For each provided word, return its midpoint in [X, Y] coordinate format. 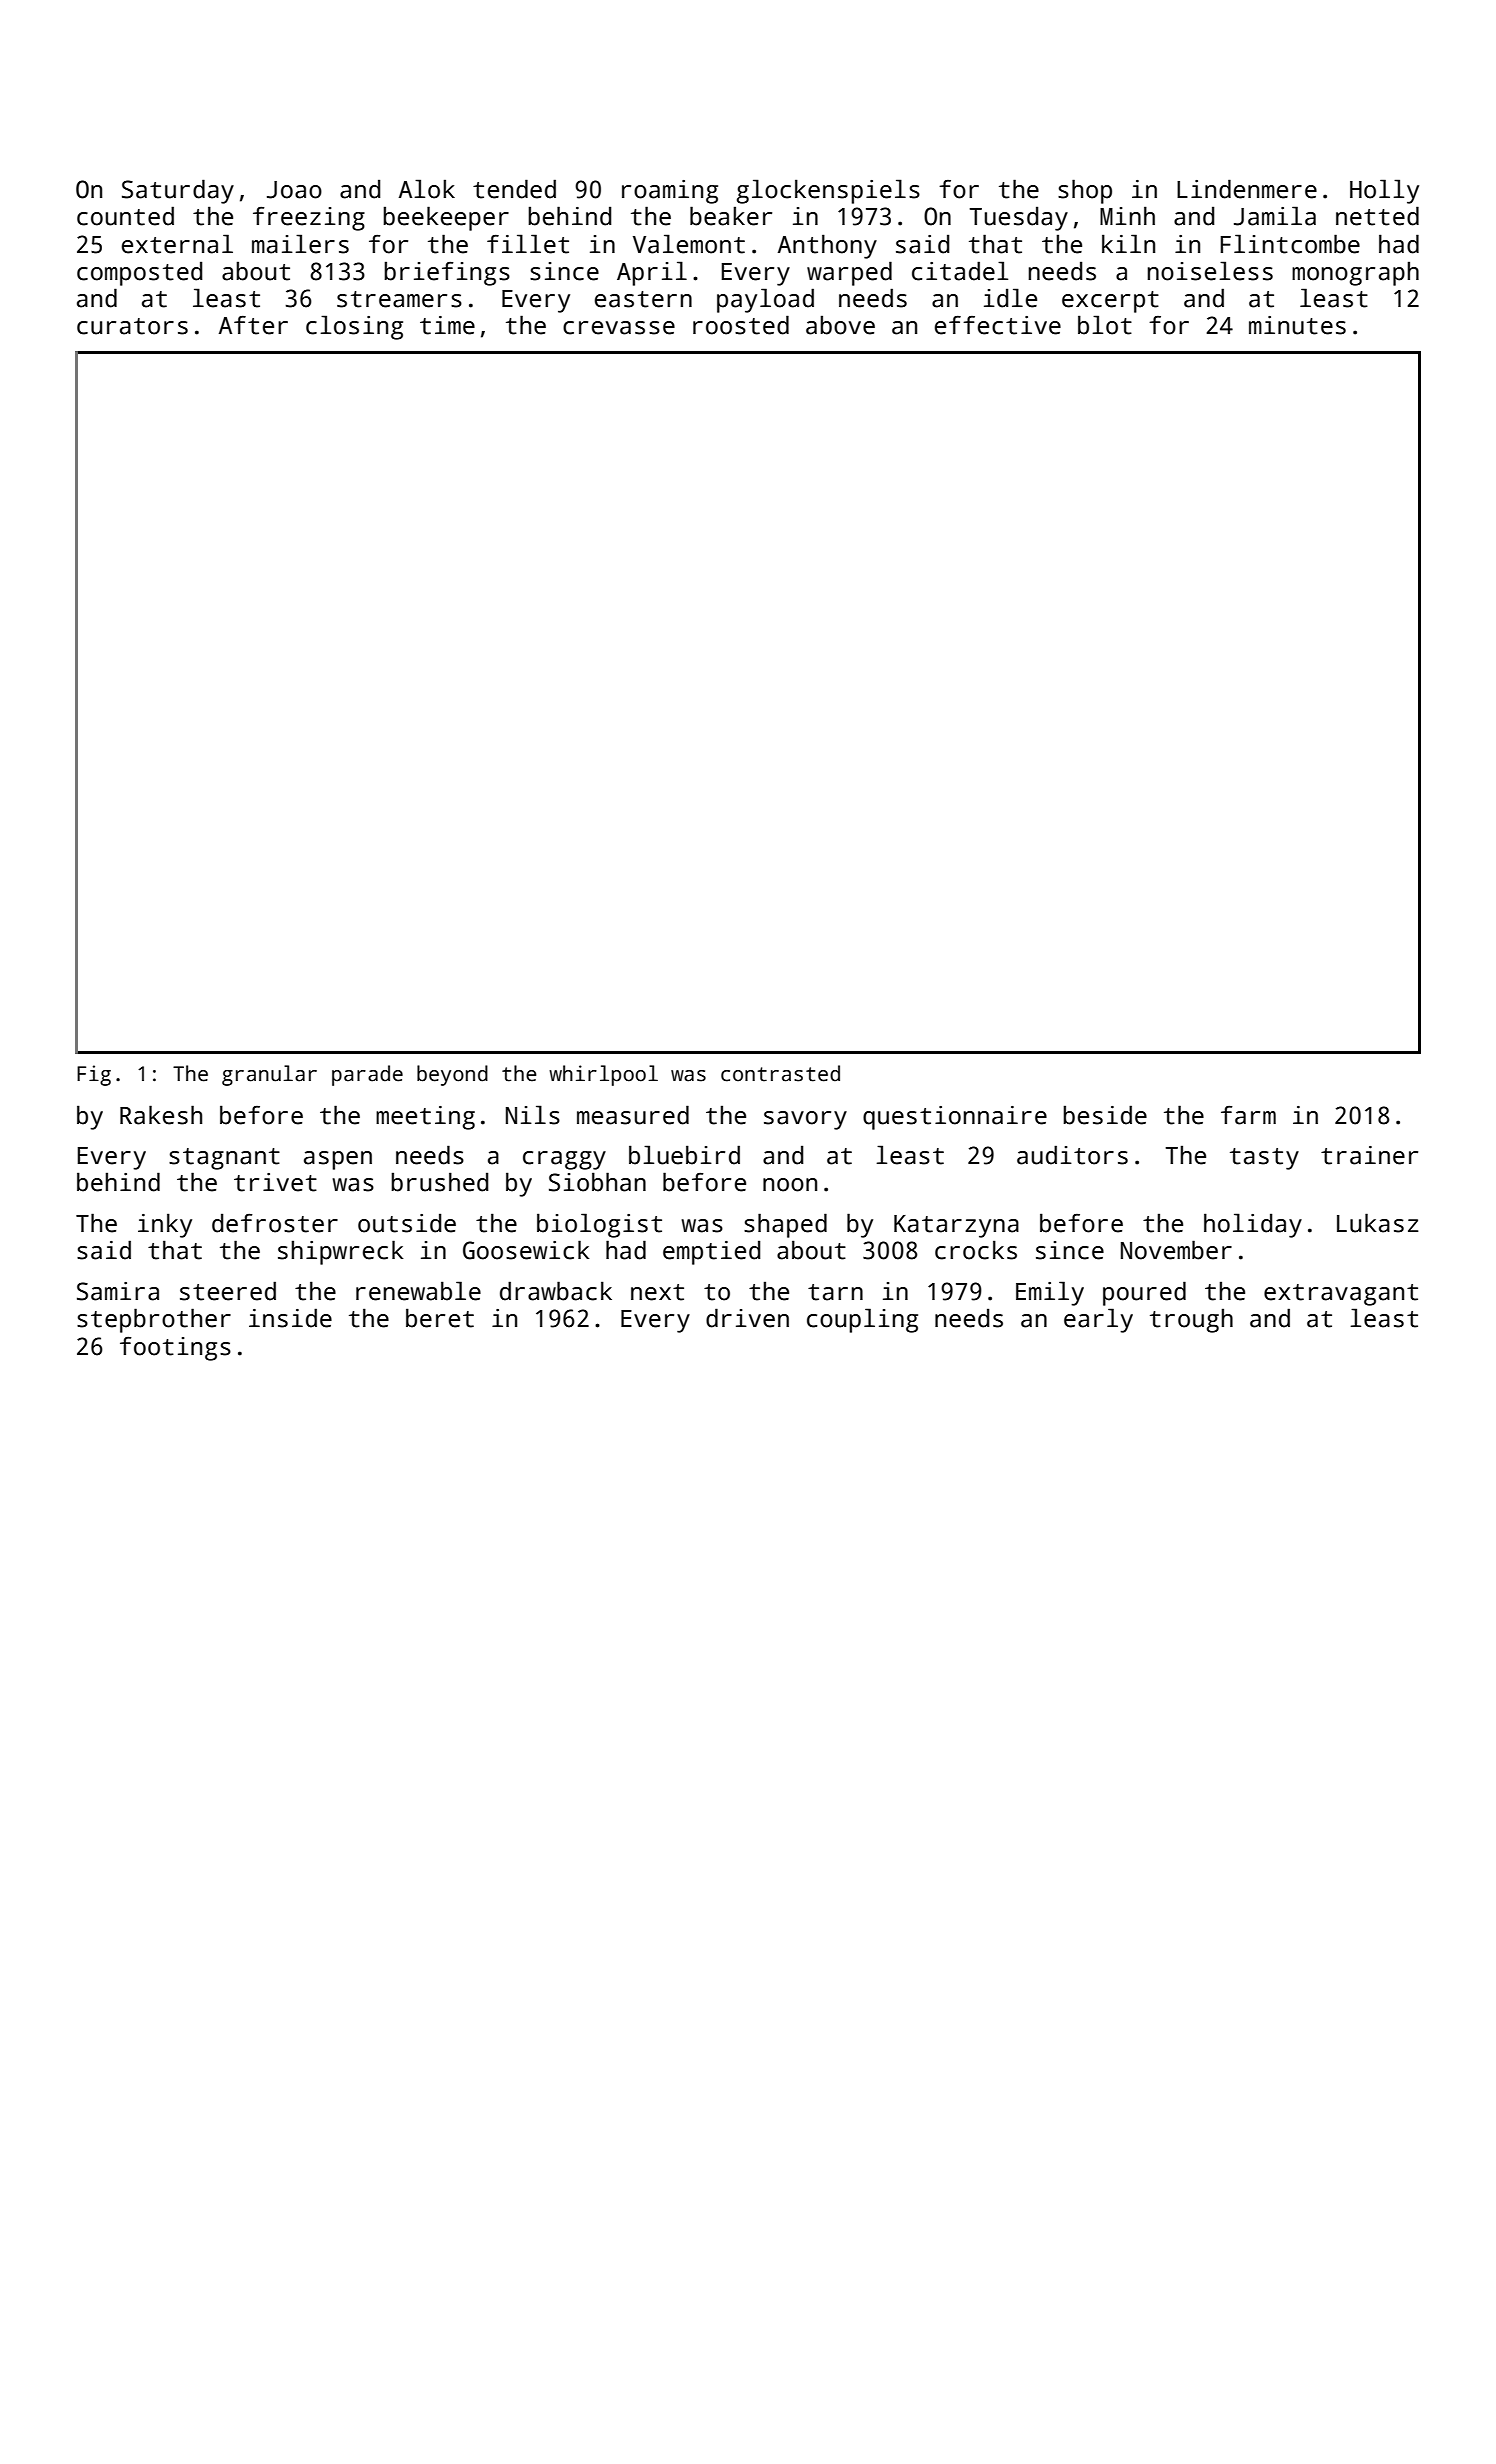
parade [367, 1075]
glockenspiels [828, 191]
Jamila [1275, 216]
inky [165, 1225]
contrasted [780, 1073]
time [447, 325]
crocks [976, 1250]
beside [1105, 1115]
